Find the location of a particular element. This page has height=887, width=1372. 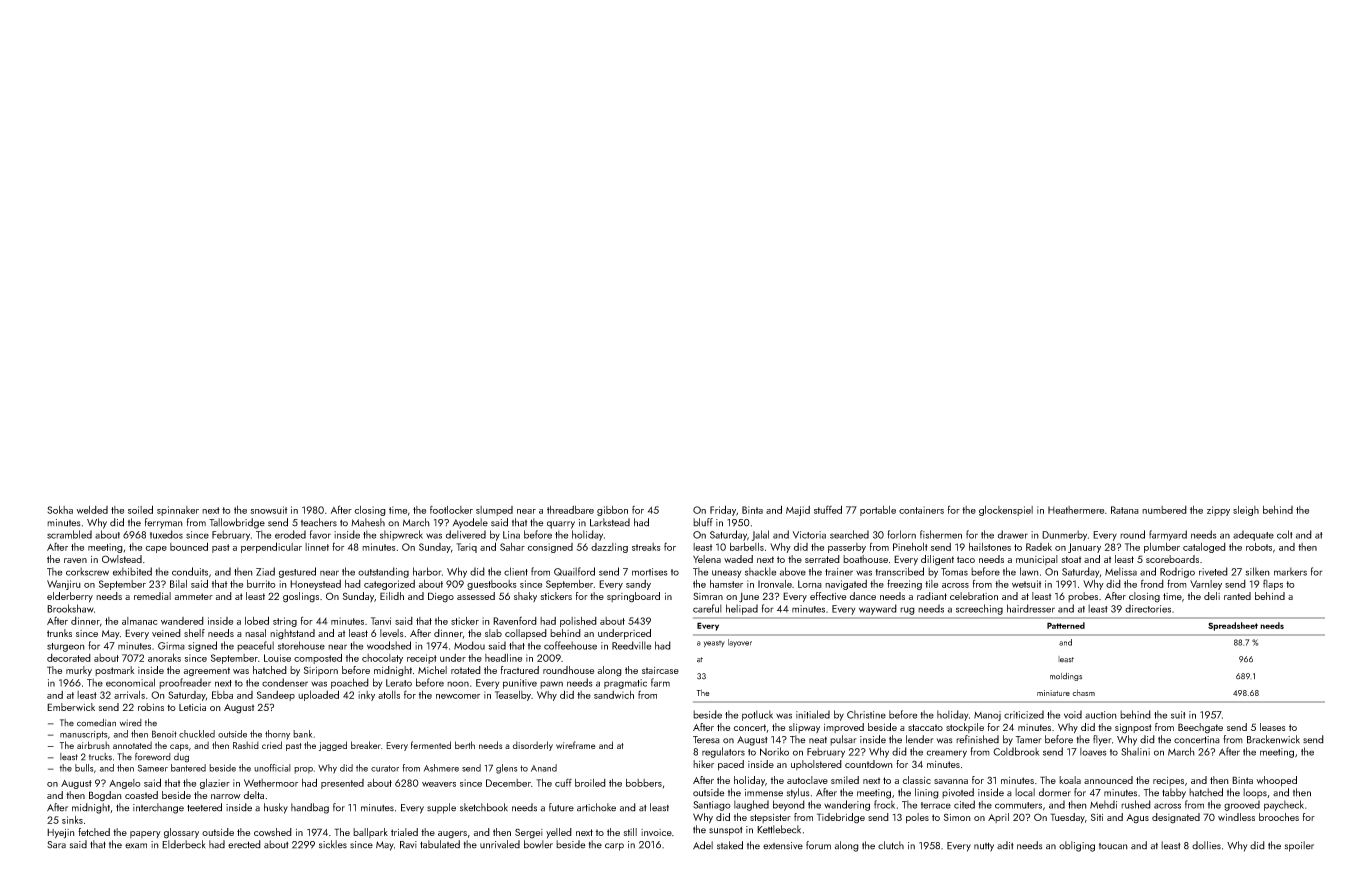

supple is located at coordinates (441, 808).
